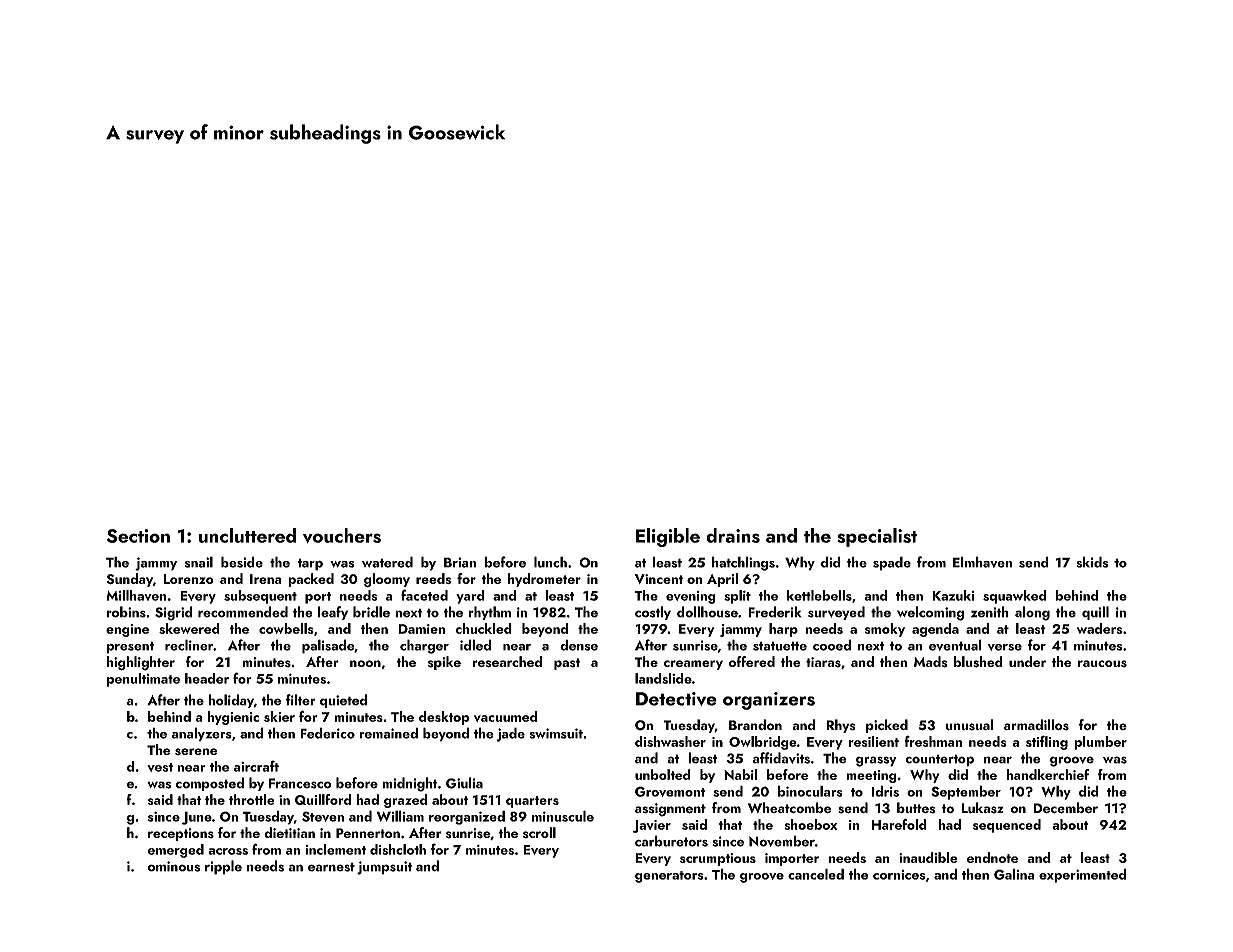 This document has height=952, width=1233. Describe the element at coordinates (470, 597) in the document. I see `yard` at that location.
